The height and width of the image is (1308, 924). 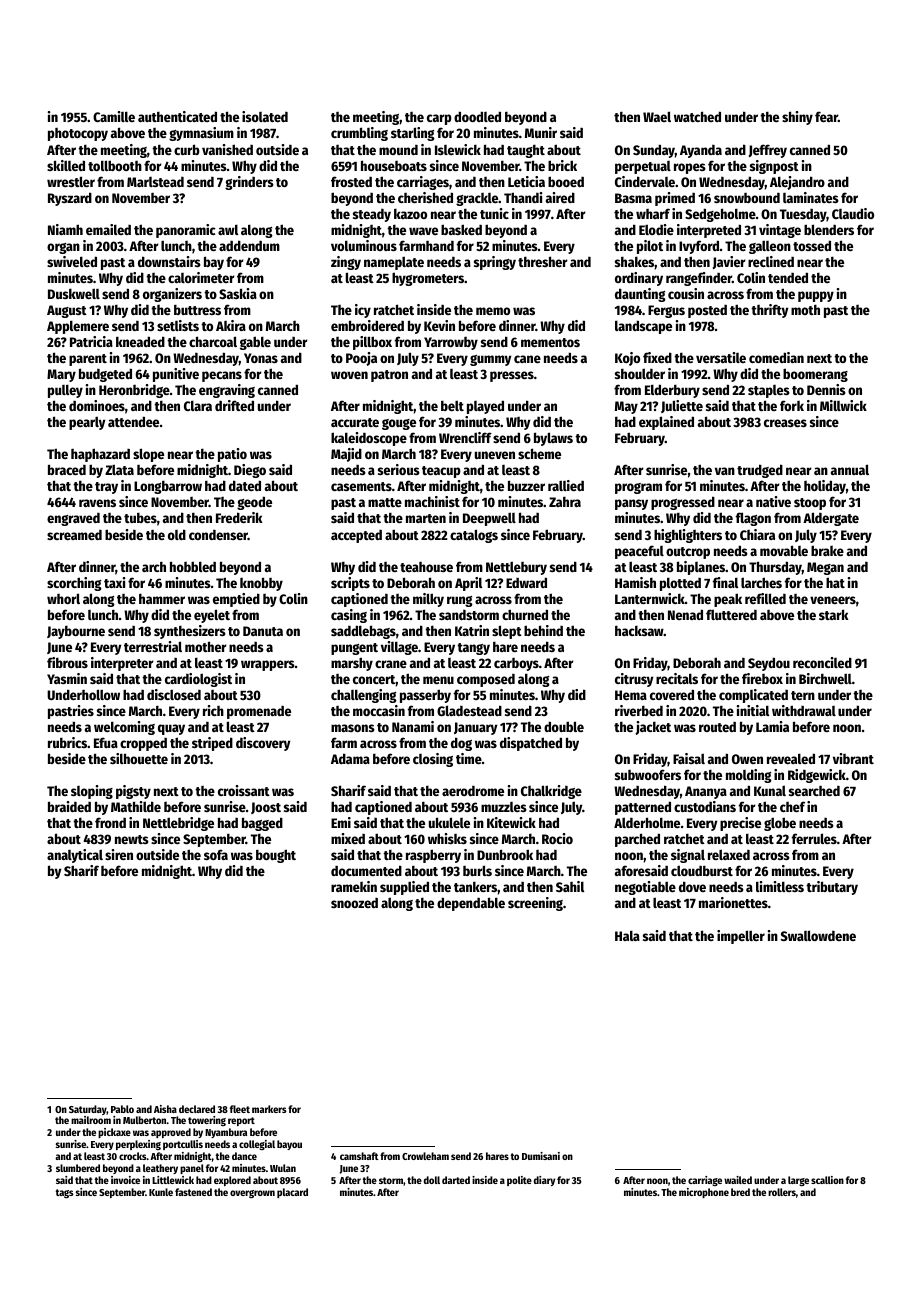 I want to click on Camille, so click(x=114, y=116).
